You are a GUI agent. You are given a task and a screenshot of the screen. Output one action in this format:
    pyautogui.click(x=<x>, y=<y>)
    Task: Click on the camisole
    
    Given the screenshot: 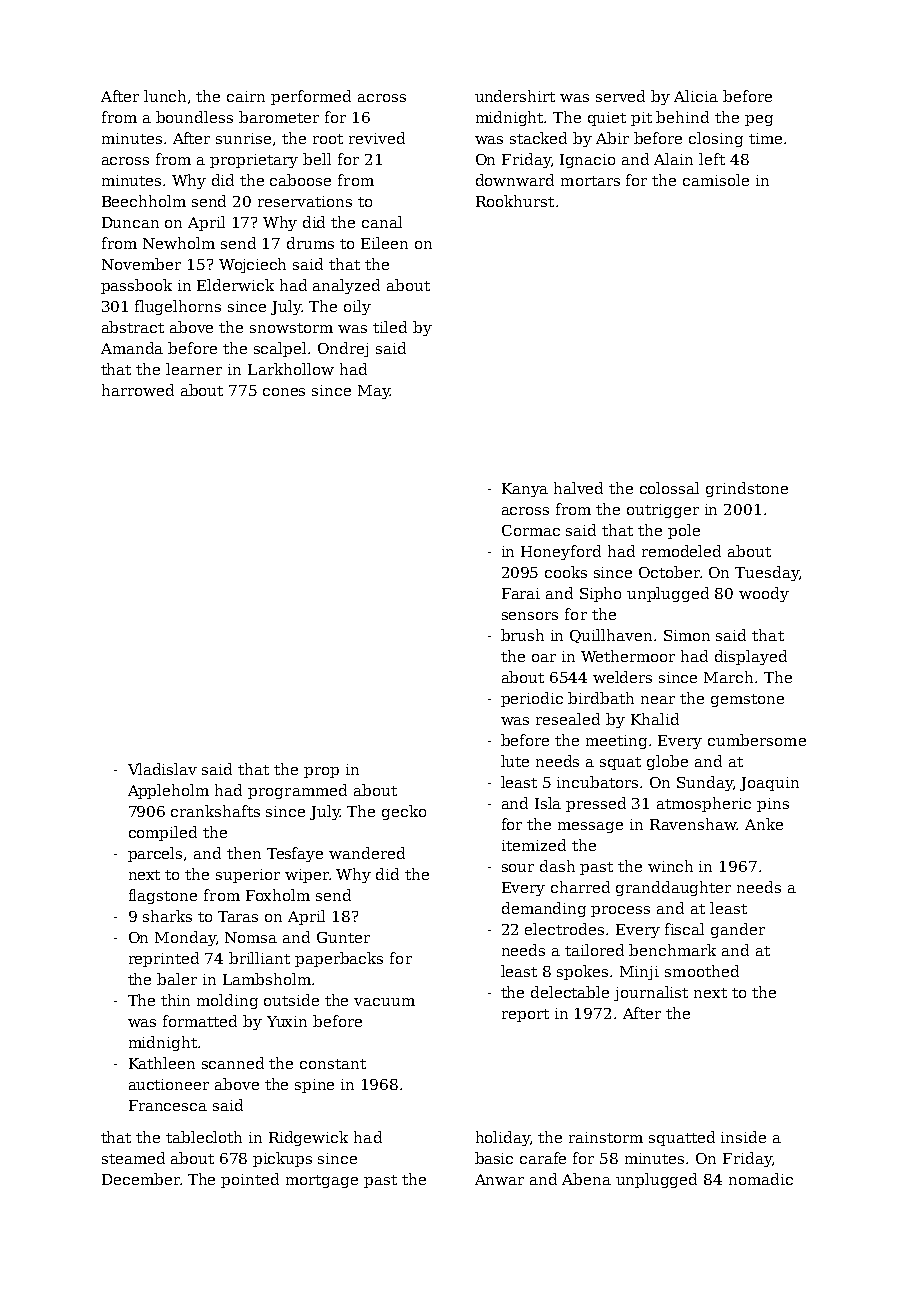 What is the action you would take?
    pyautogui.click(x=716, y=180)
